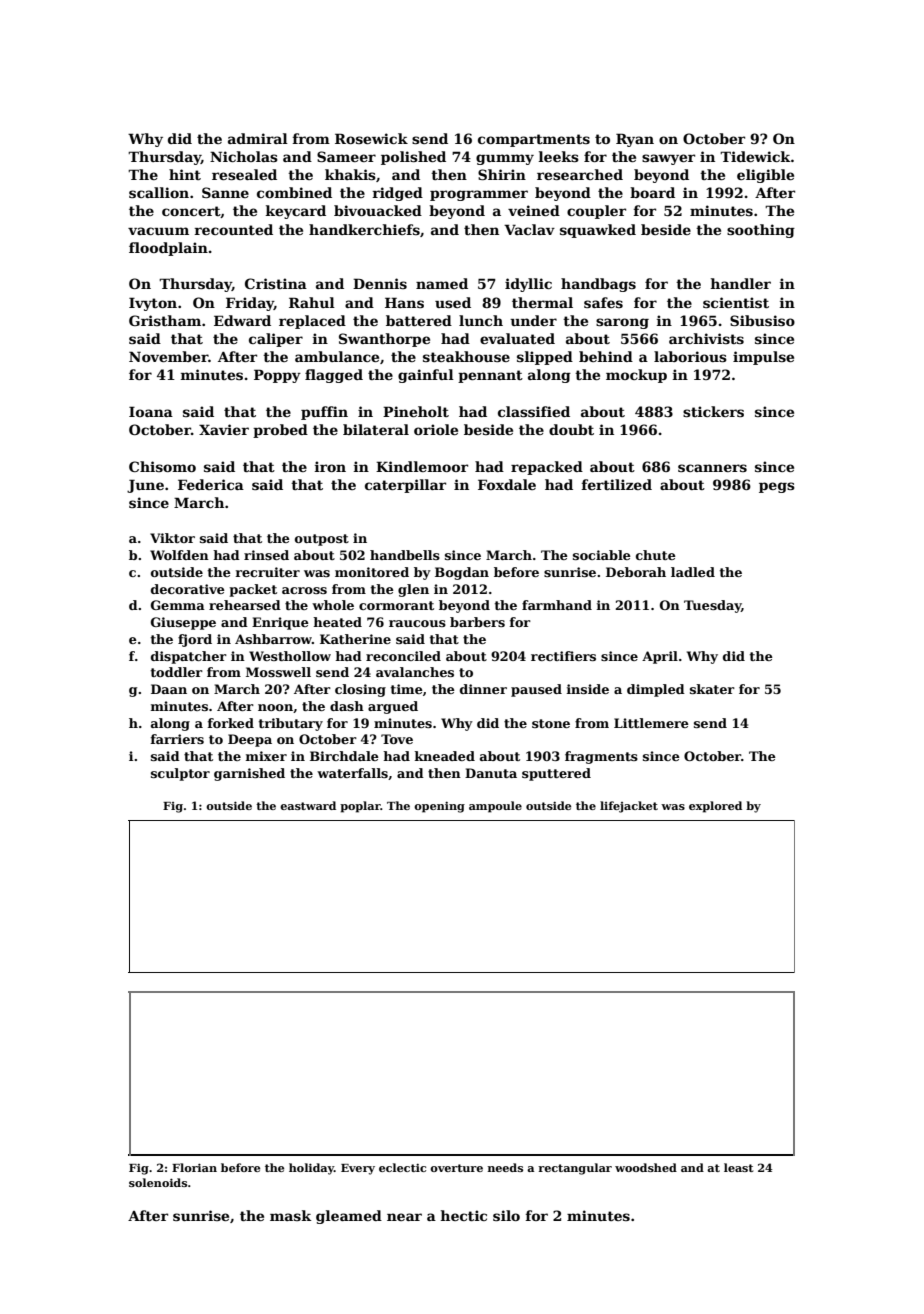 This screenshot has width=924, height=1314. Describe the element at coordinates (294, 192) in the screenshot. I see `combined` at that location.
